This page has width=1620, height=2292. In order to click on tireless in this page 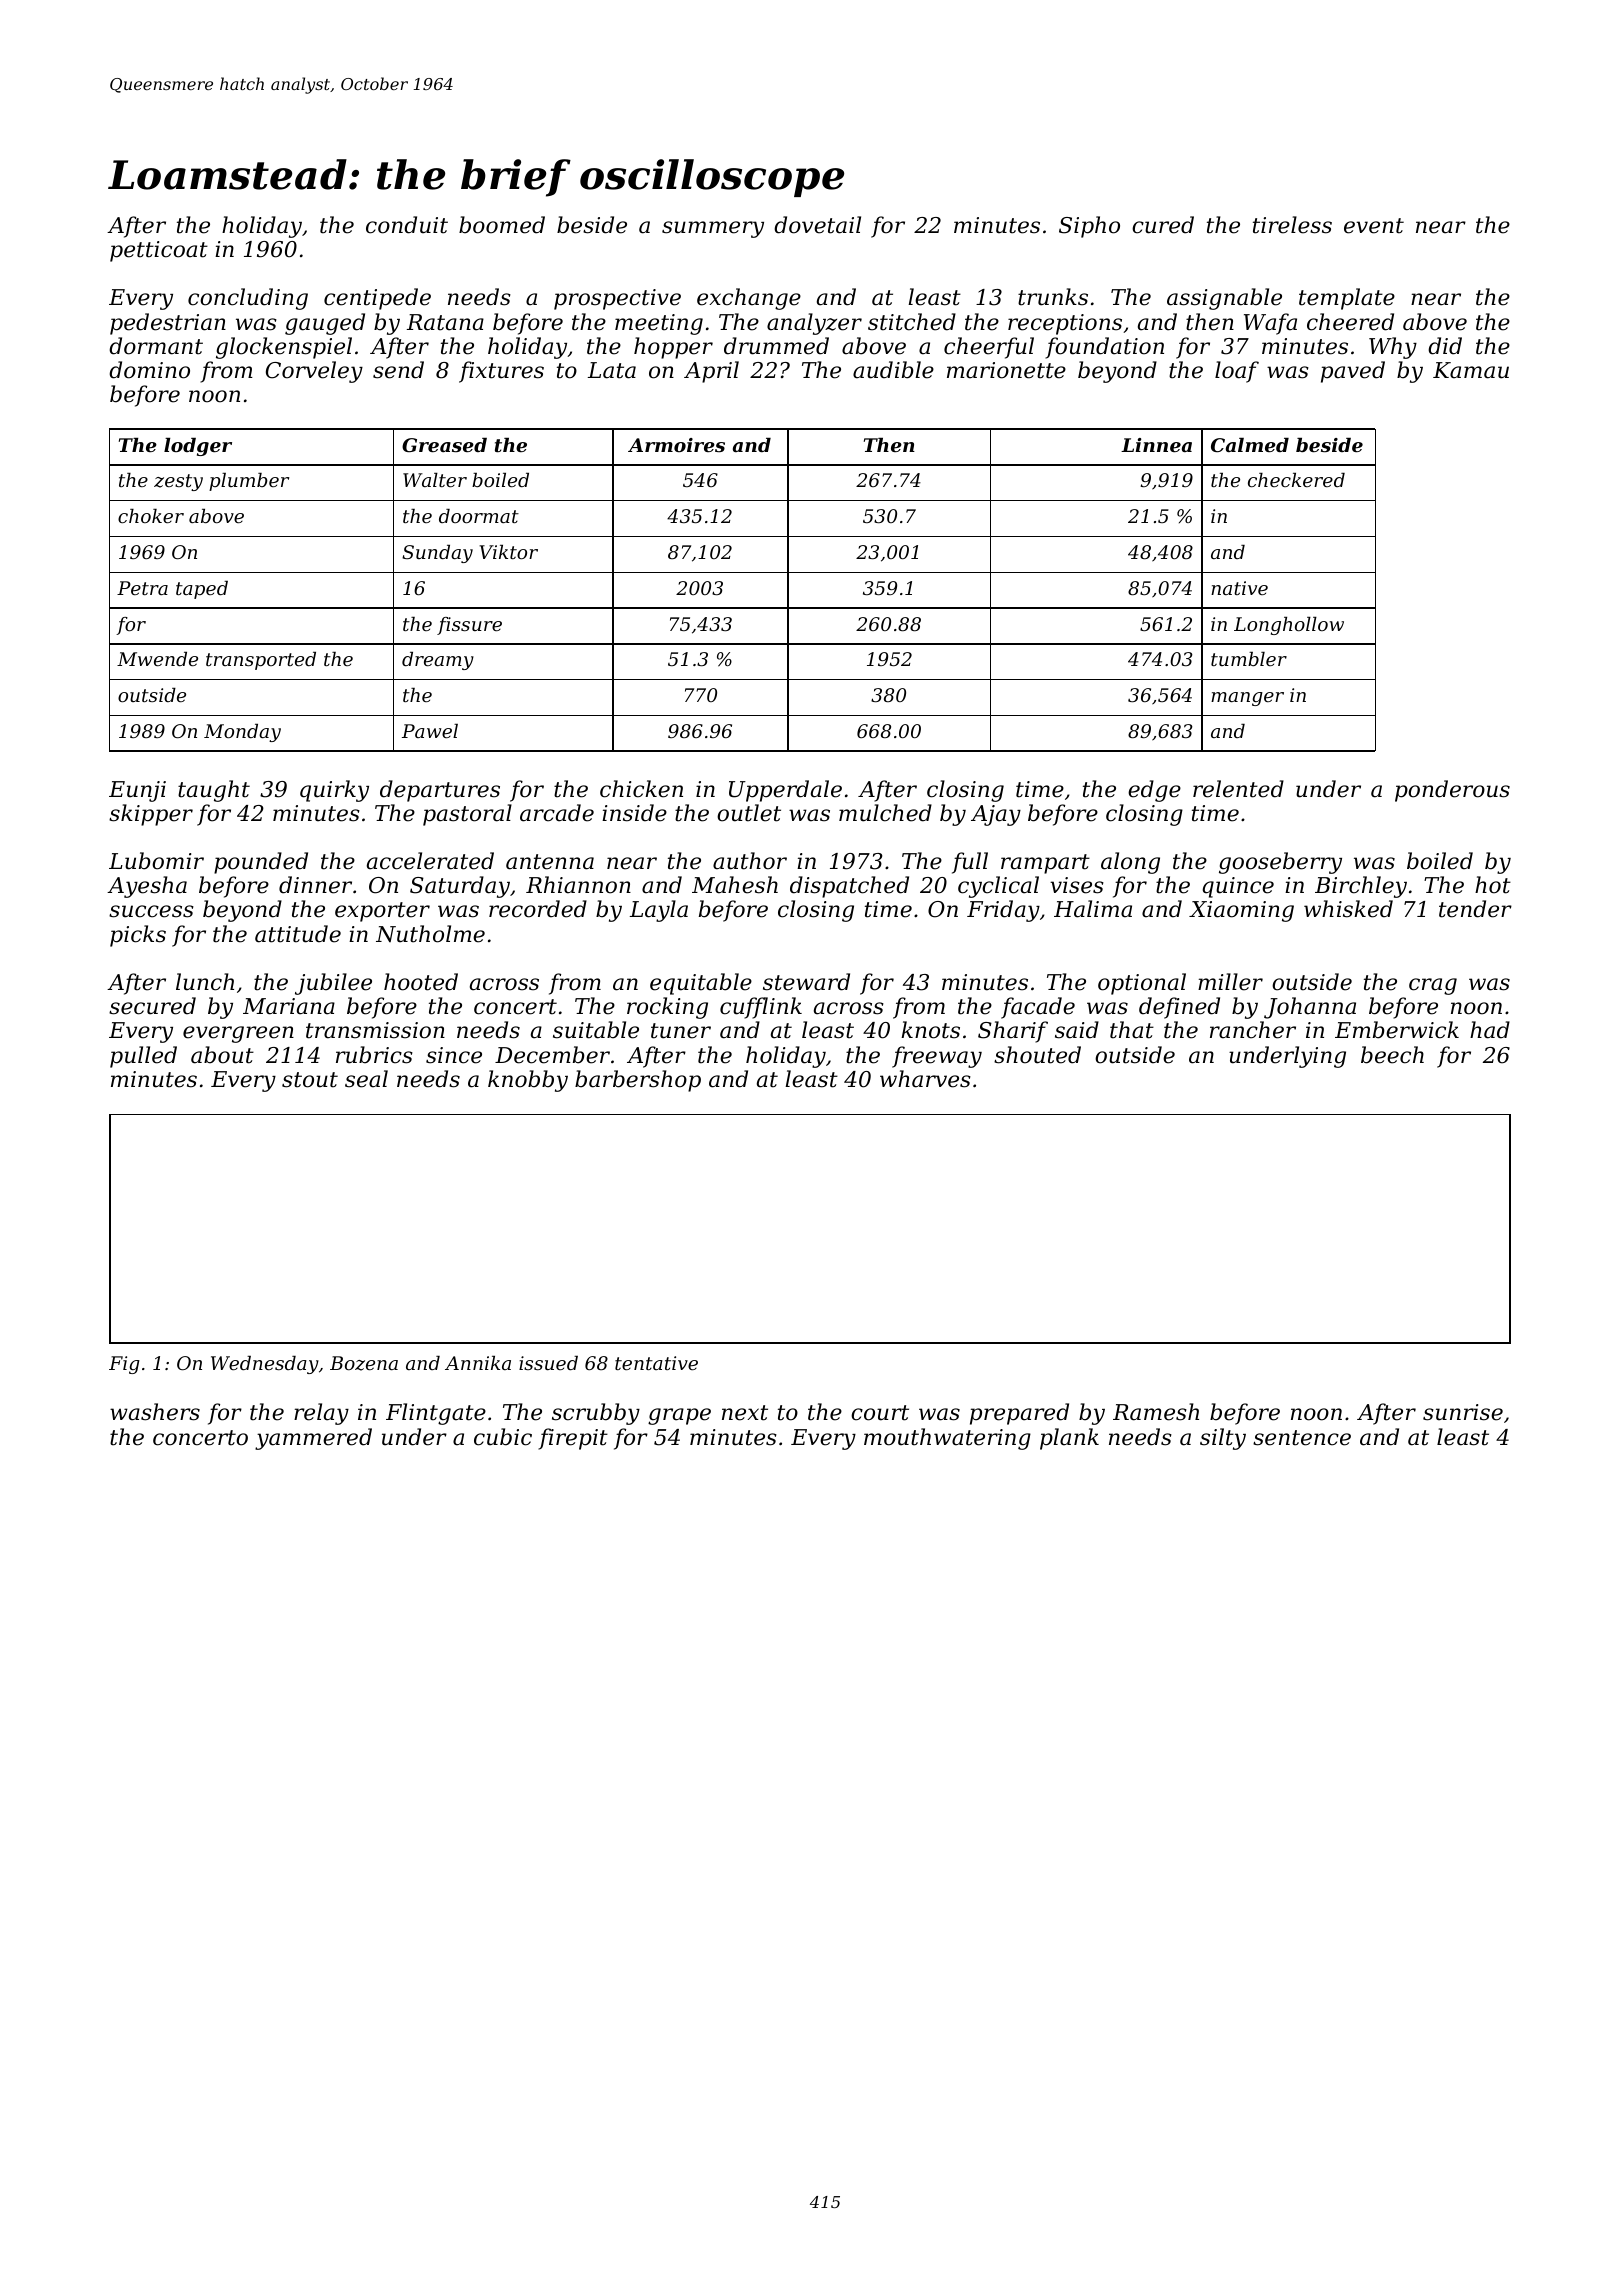, I will do `click(1292, 225)`.
